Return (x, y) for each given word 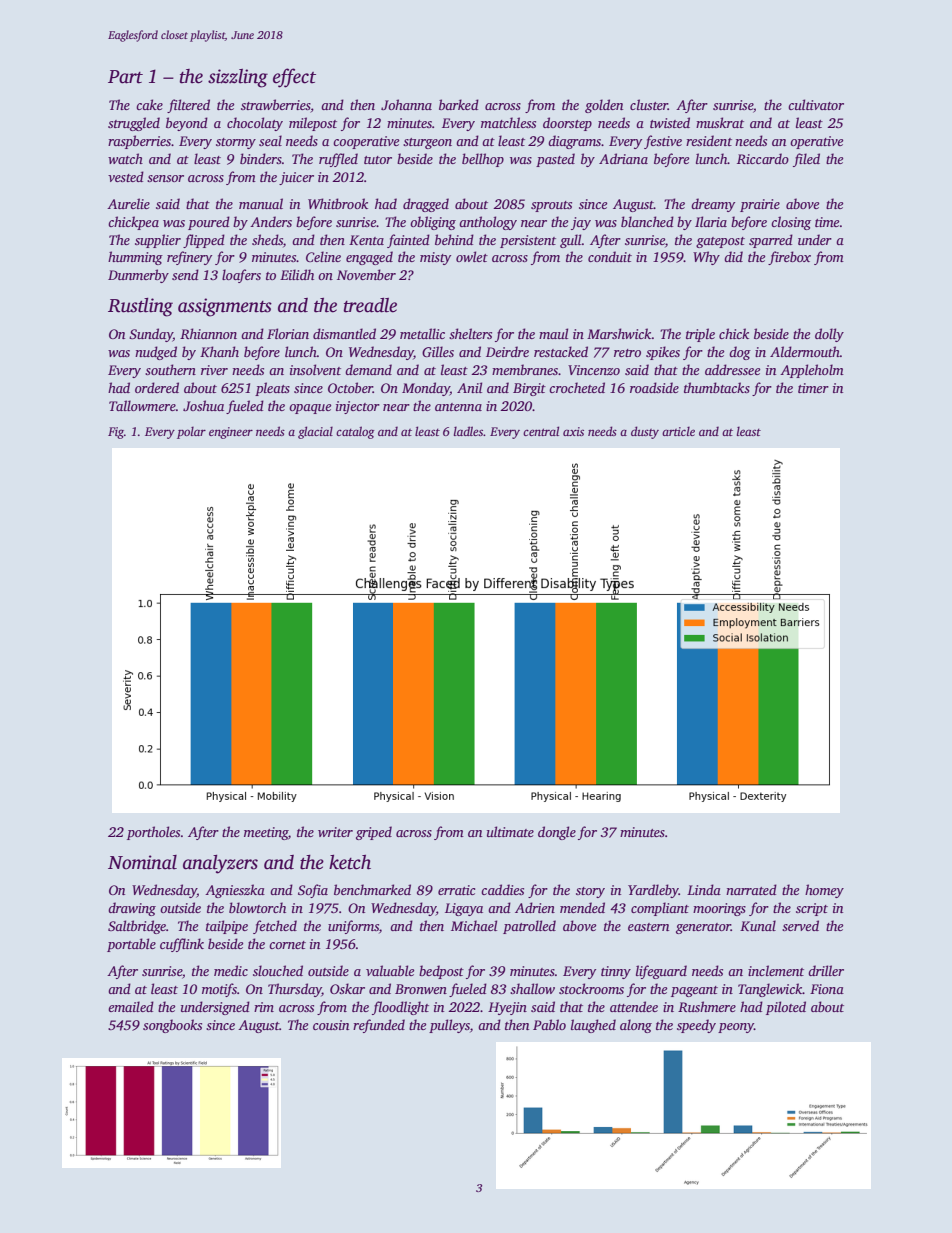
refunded (379, 1026)
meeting (266, 833)
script (812, 909)
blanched (647, 221)
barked (459, 104)
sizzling (238, 78)
